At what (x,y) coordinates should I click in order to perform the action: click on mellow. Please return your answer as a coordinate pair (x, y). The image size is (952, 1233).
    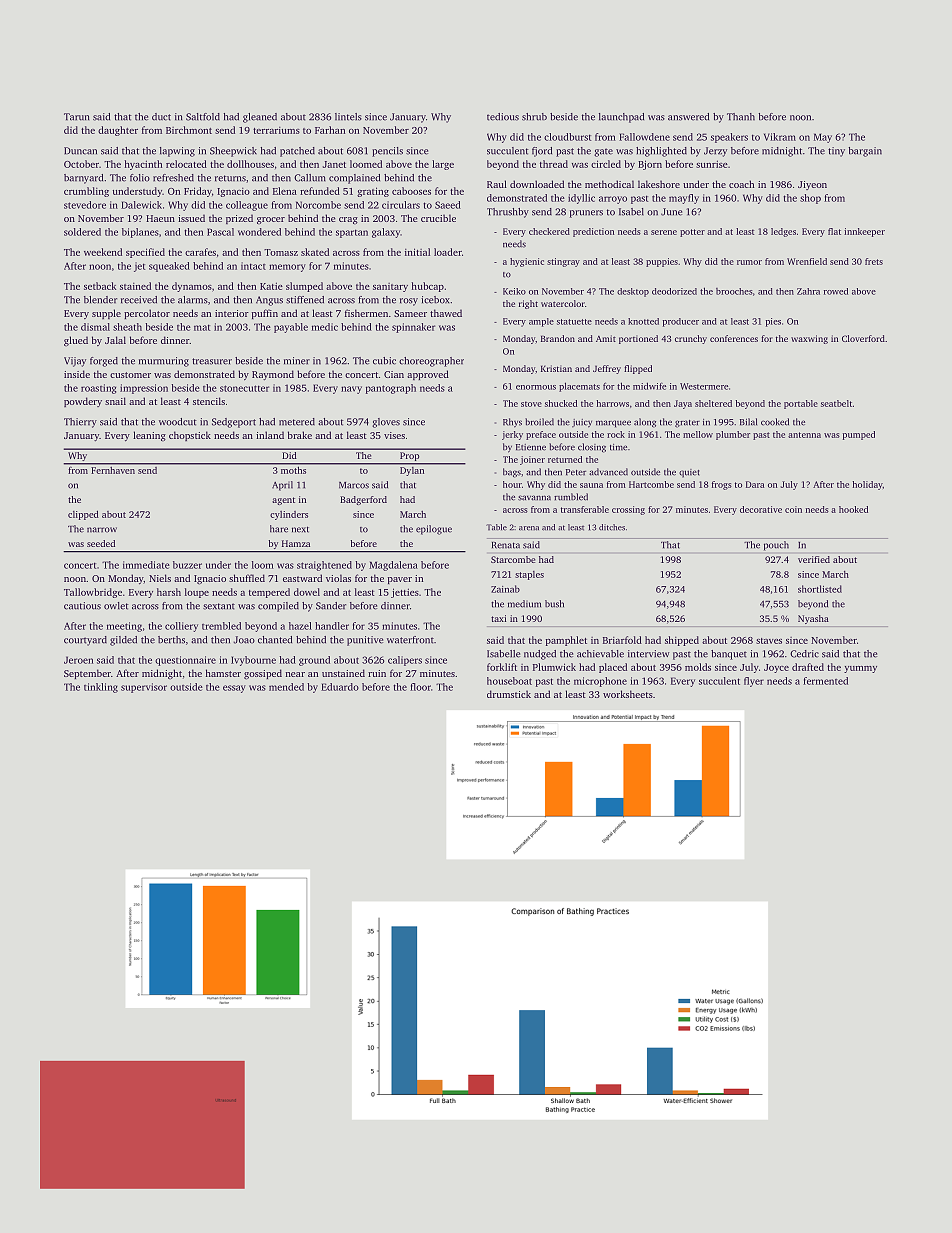
    Looking at the image, I should click on (698, 434).
